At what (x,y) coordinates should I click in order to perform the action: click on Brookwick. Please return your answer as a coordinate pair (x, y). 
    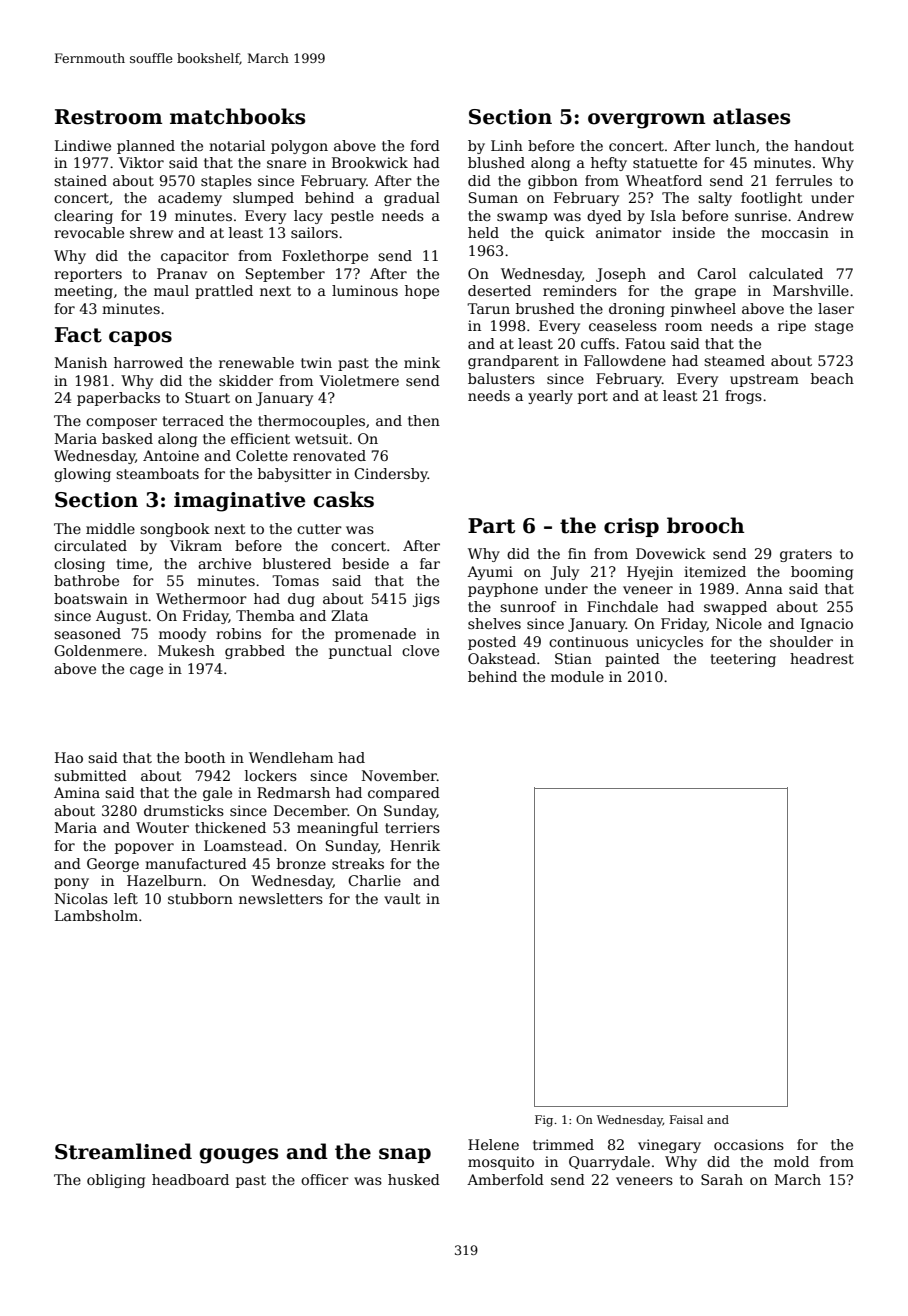
    Looking at the image, I should click on (370, 162).
